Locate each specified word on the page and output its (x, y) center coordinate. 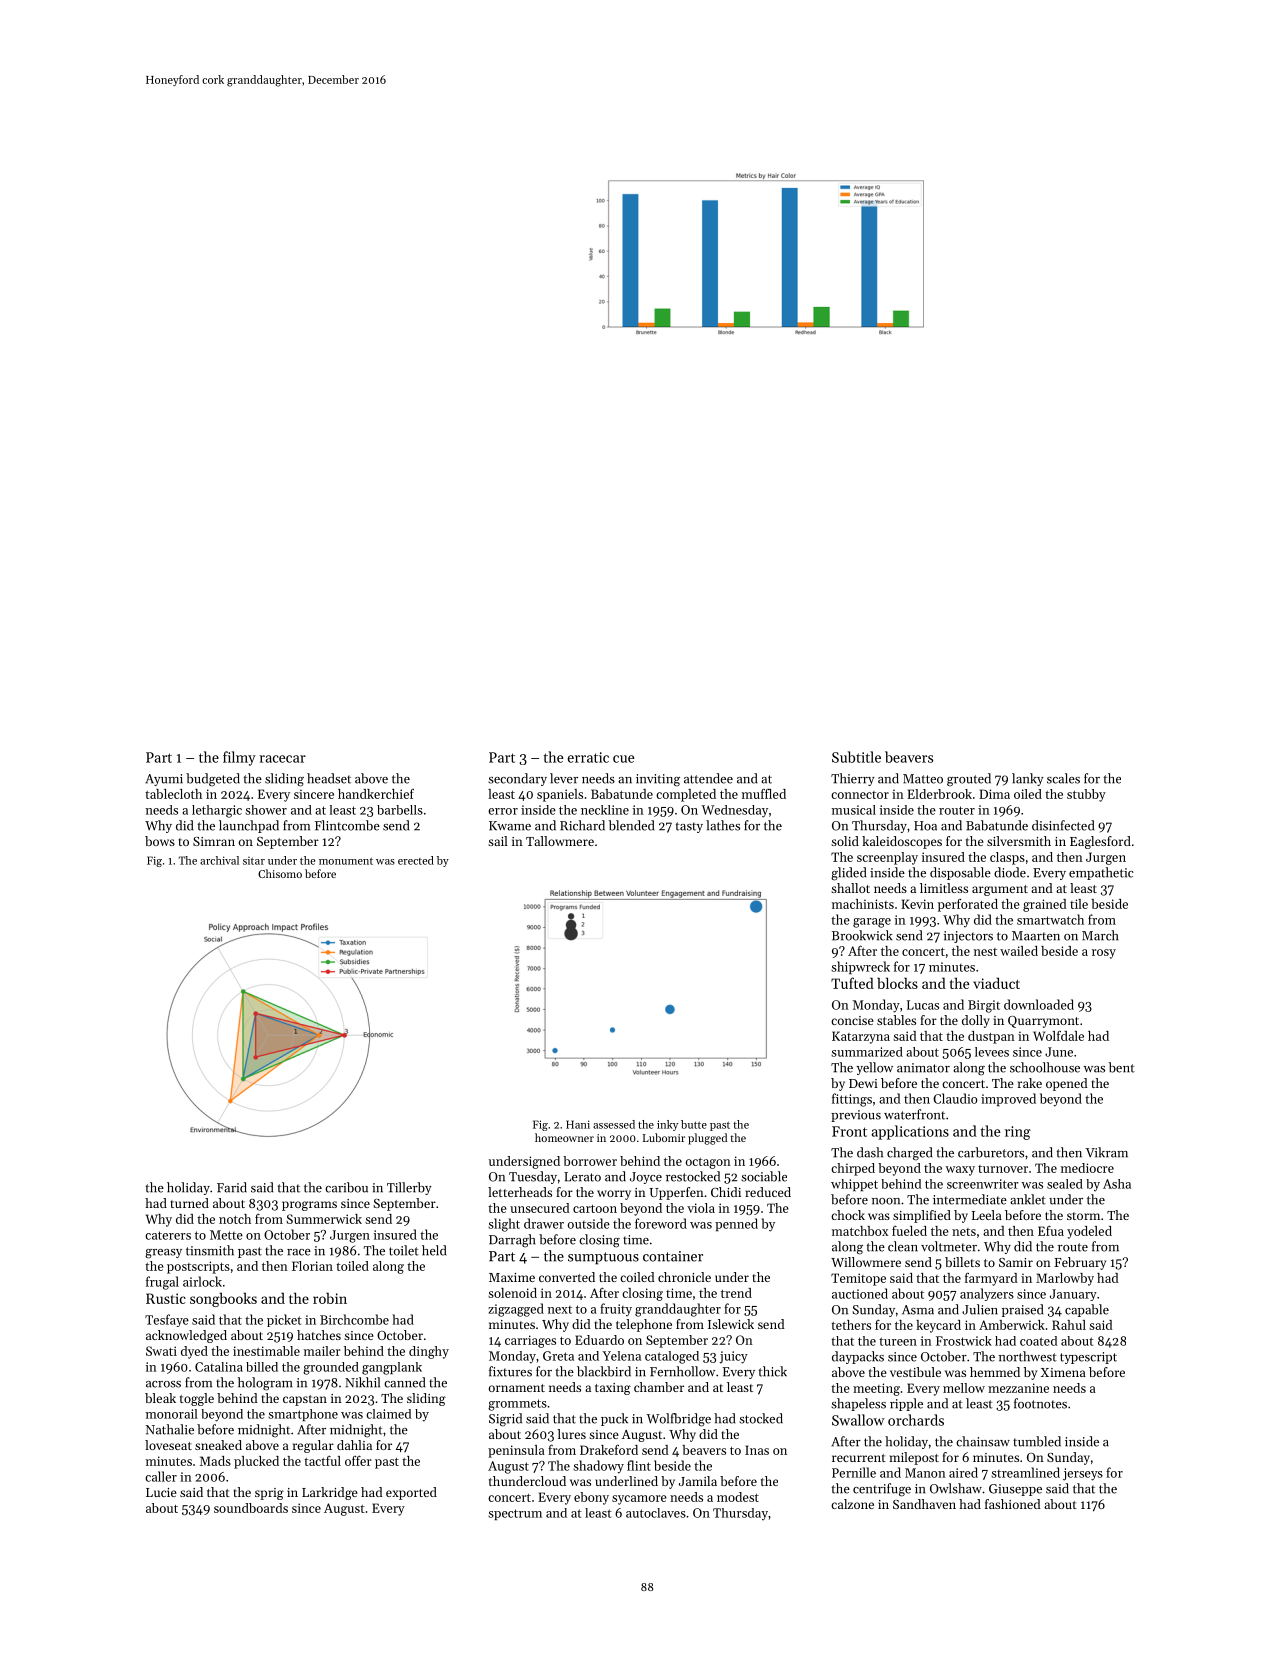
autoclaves (656, 1513)
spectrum (515, 1514)
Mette (226, 1235)
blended (631, 825)
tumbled (1037, 1441)
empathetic (1101, 873)
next (560, 1310)
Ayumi (164, 780)
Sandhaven (924, 1504)
